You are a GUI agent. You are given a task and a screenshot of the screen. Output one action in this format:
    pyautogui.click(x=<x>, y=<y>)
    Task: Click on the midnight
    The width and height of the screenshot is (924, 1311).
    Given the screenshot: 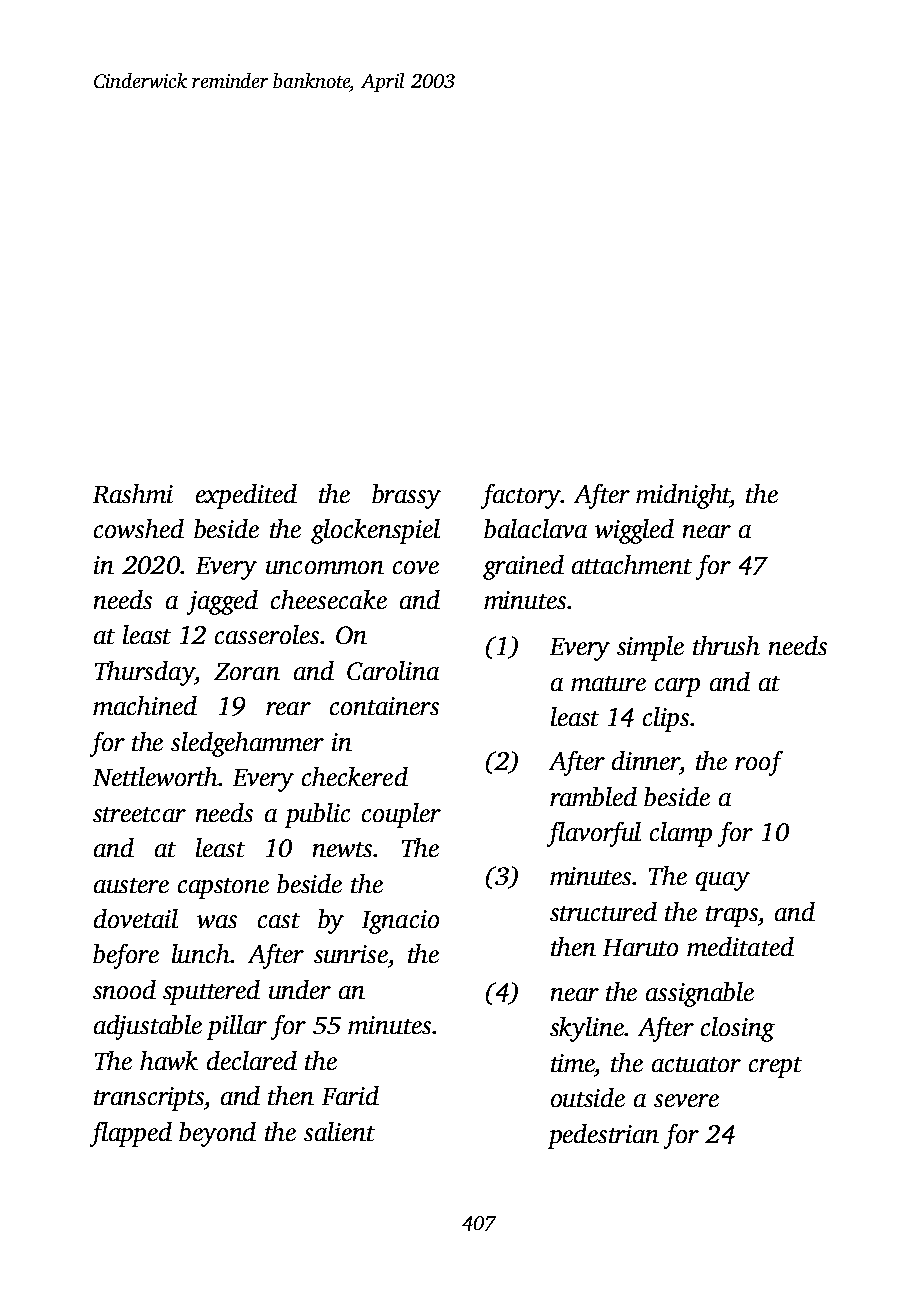 What is the action you would take?
    pyautogui.click(x=683, y=496)
